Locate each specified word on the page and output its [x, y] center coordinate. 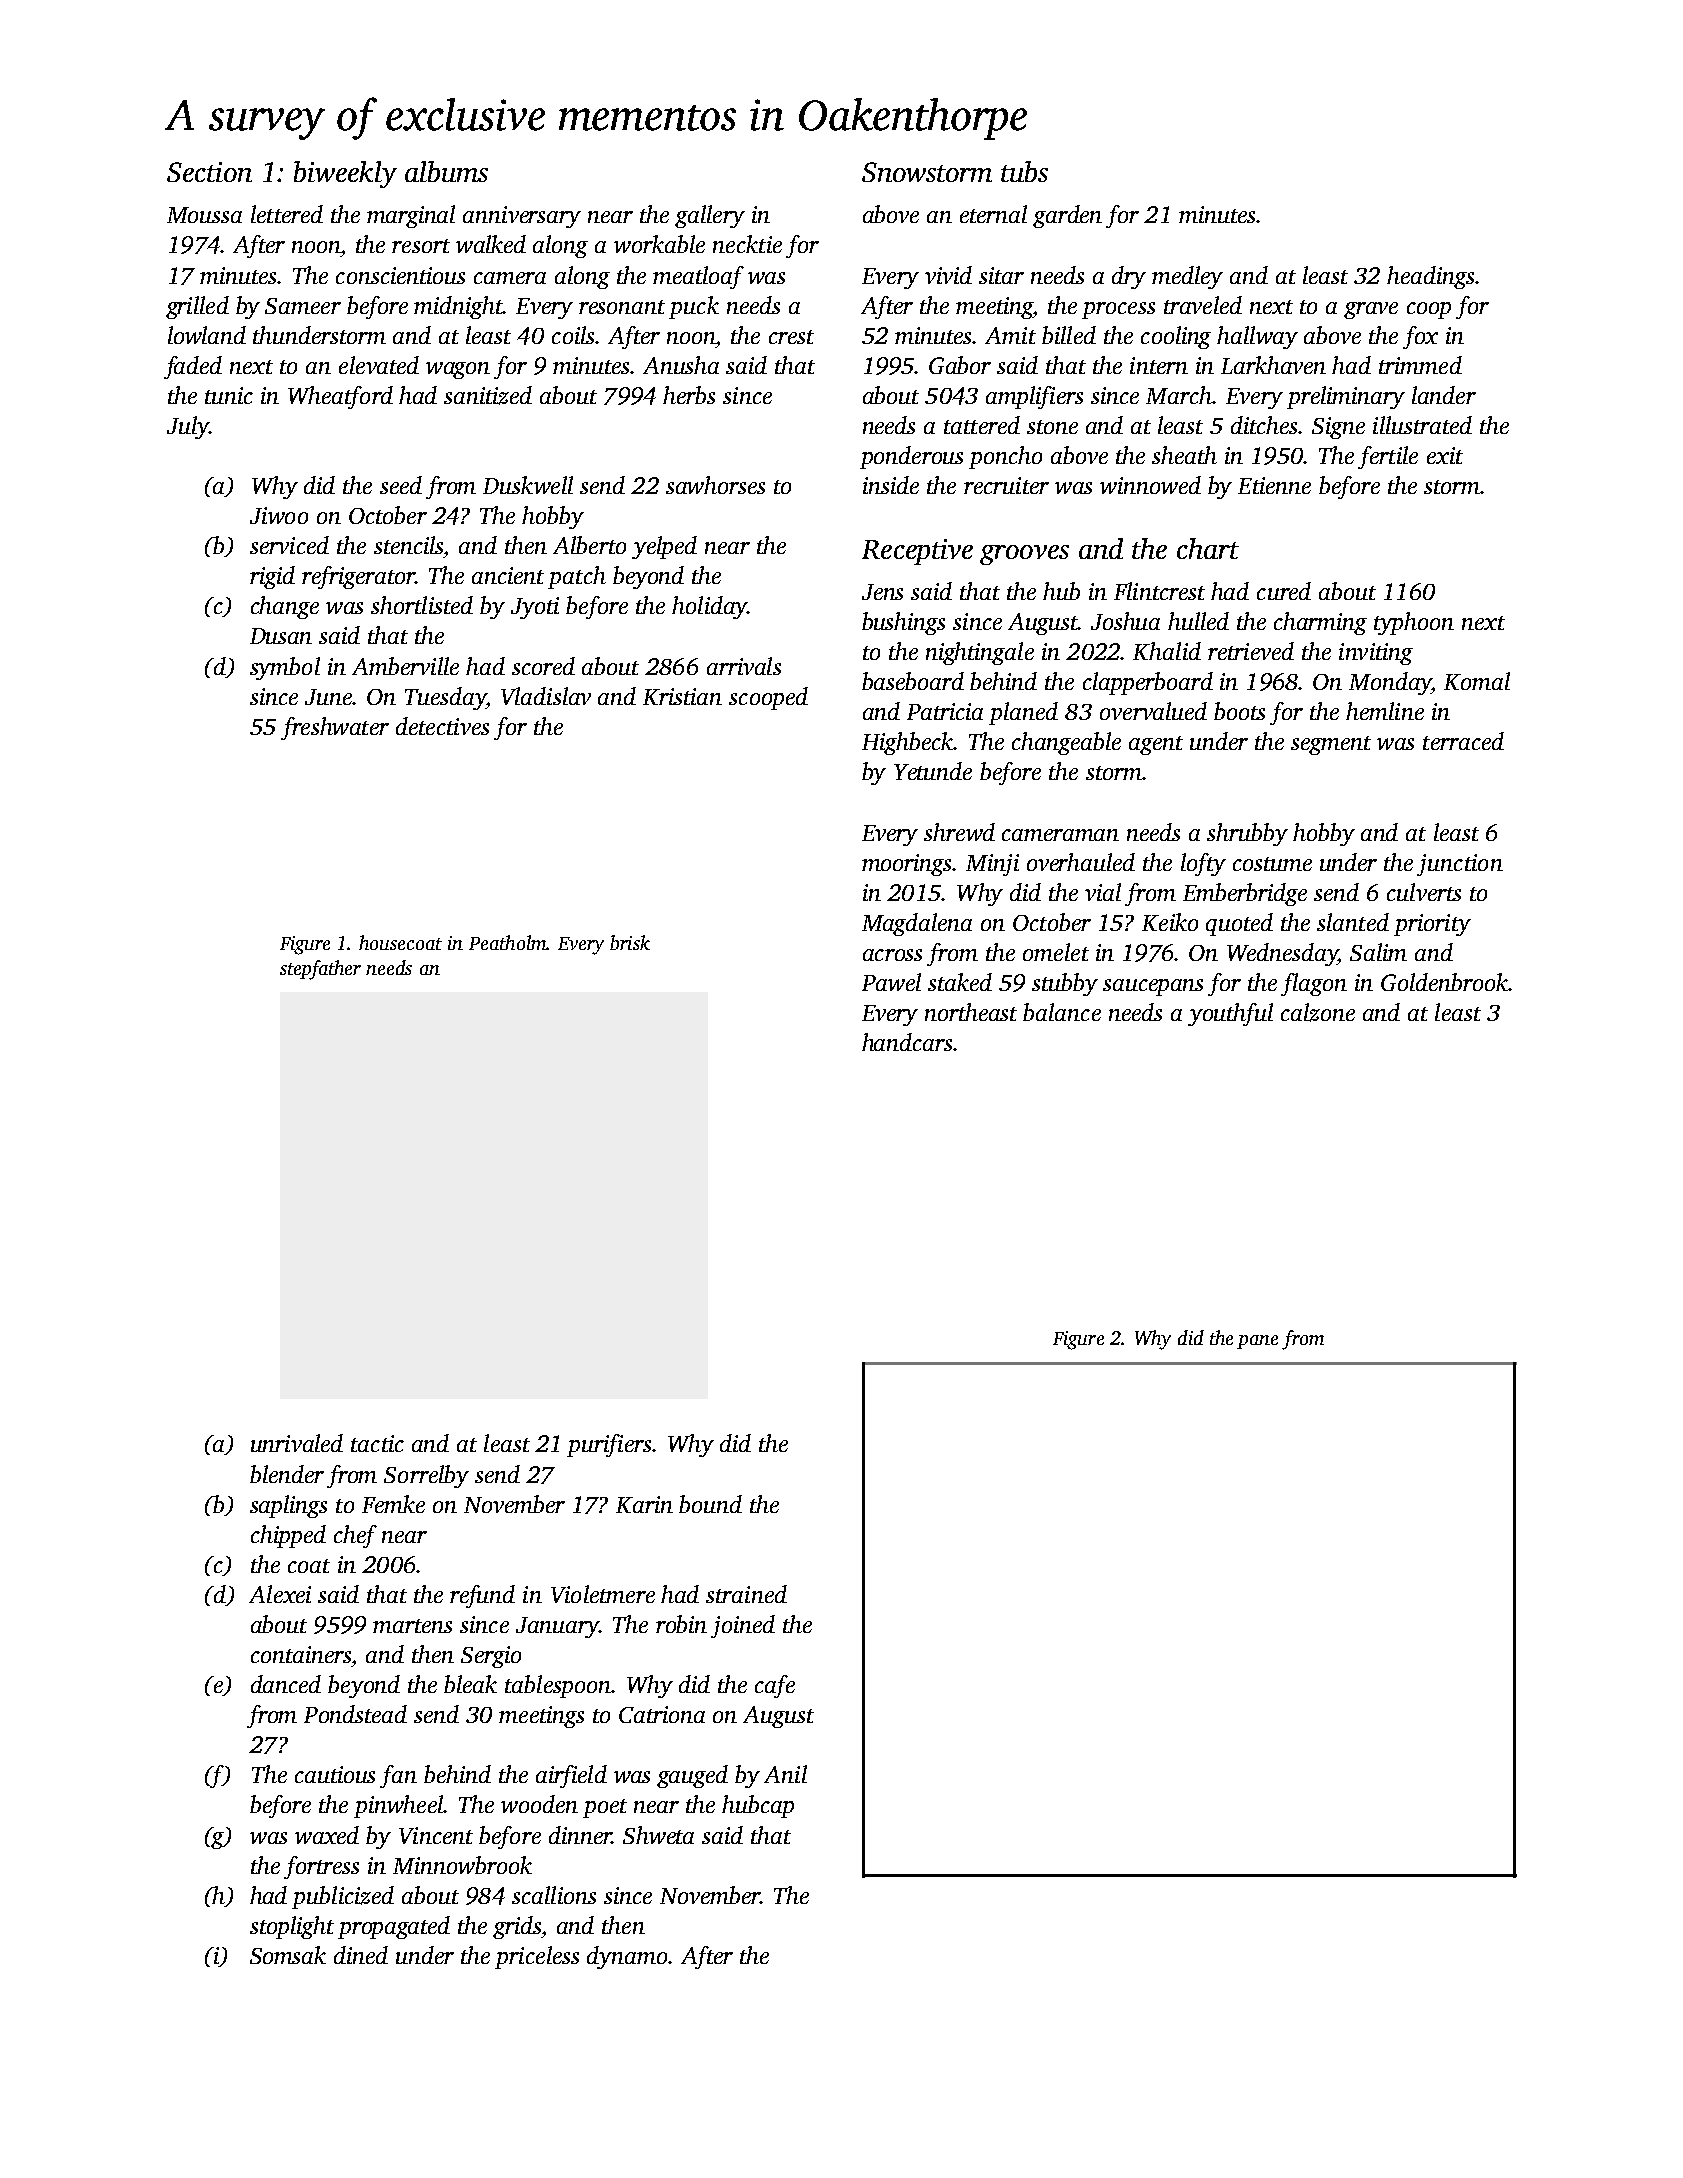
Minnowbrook [462, 1865]
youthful [1230, 1014]
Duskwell [528, 485]
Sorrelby [426, 1476]
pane [1257, 1342]
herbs [689, 395]
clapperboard [1148, 683]
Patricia [945, 711]
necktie [747, 244]
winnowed [1150, 485]
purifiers [609, 1445]
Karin [644, 1504]
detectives [442, 726]
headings [1430, 277]
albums [446, 171]
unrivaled [297, 1443]
